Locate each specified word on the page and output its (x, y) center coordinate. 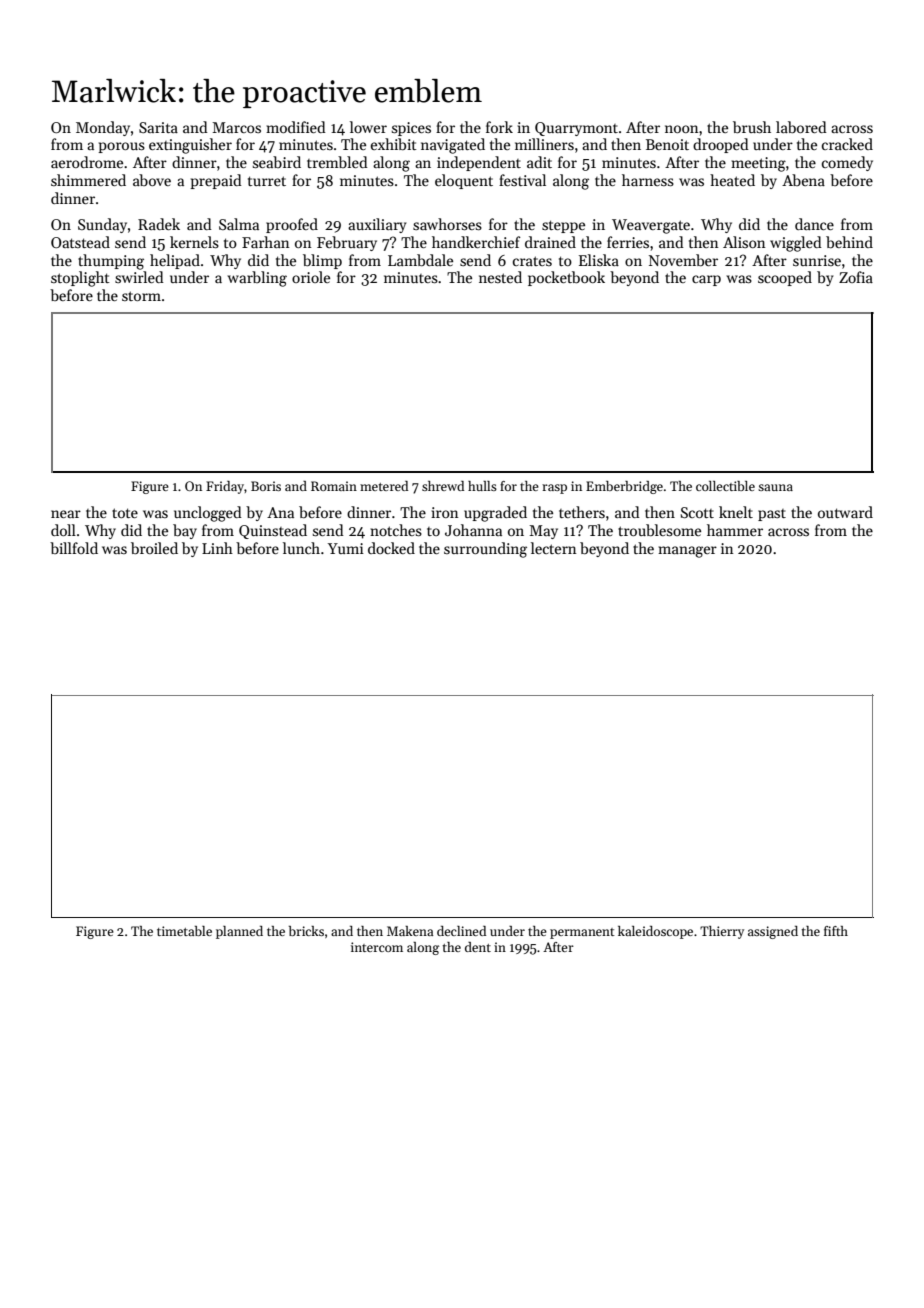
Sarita (158, 127)
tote (125, 513)
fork (499, 127)
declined (461, 931)
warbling (257, 279)
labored (801, 127)
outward (845, 512)
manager (687, 552)
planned (239, 932)
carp (706, 280)
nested (500, 277)
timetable (184, 931)
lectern (554, 548)
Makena (410, 931)
